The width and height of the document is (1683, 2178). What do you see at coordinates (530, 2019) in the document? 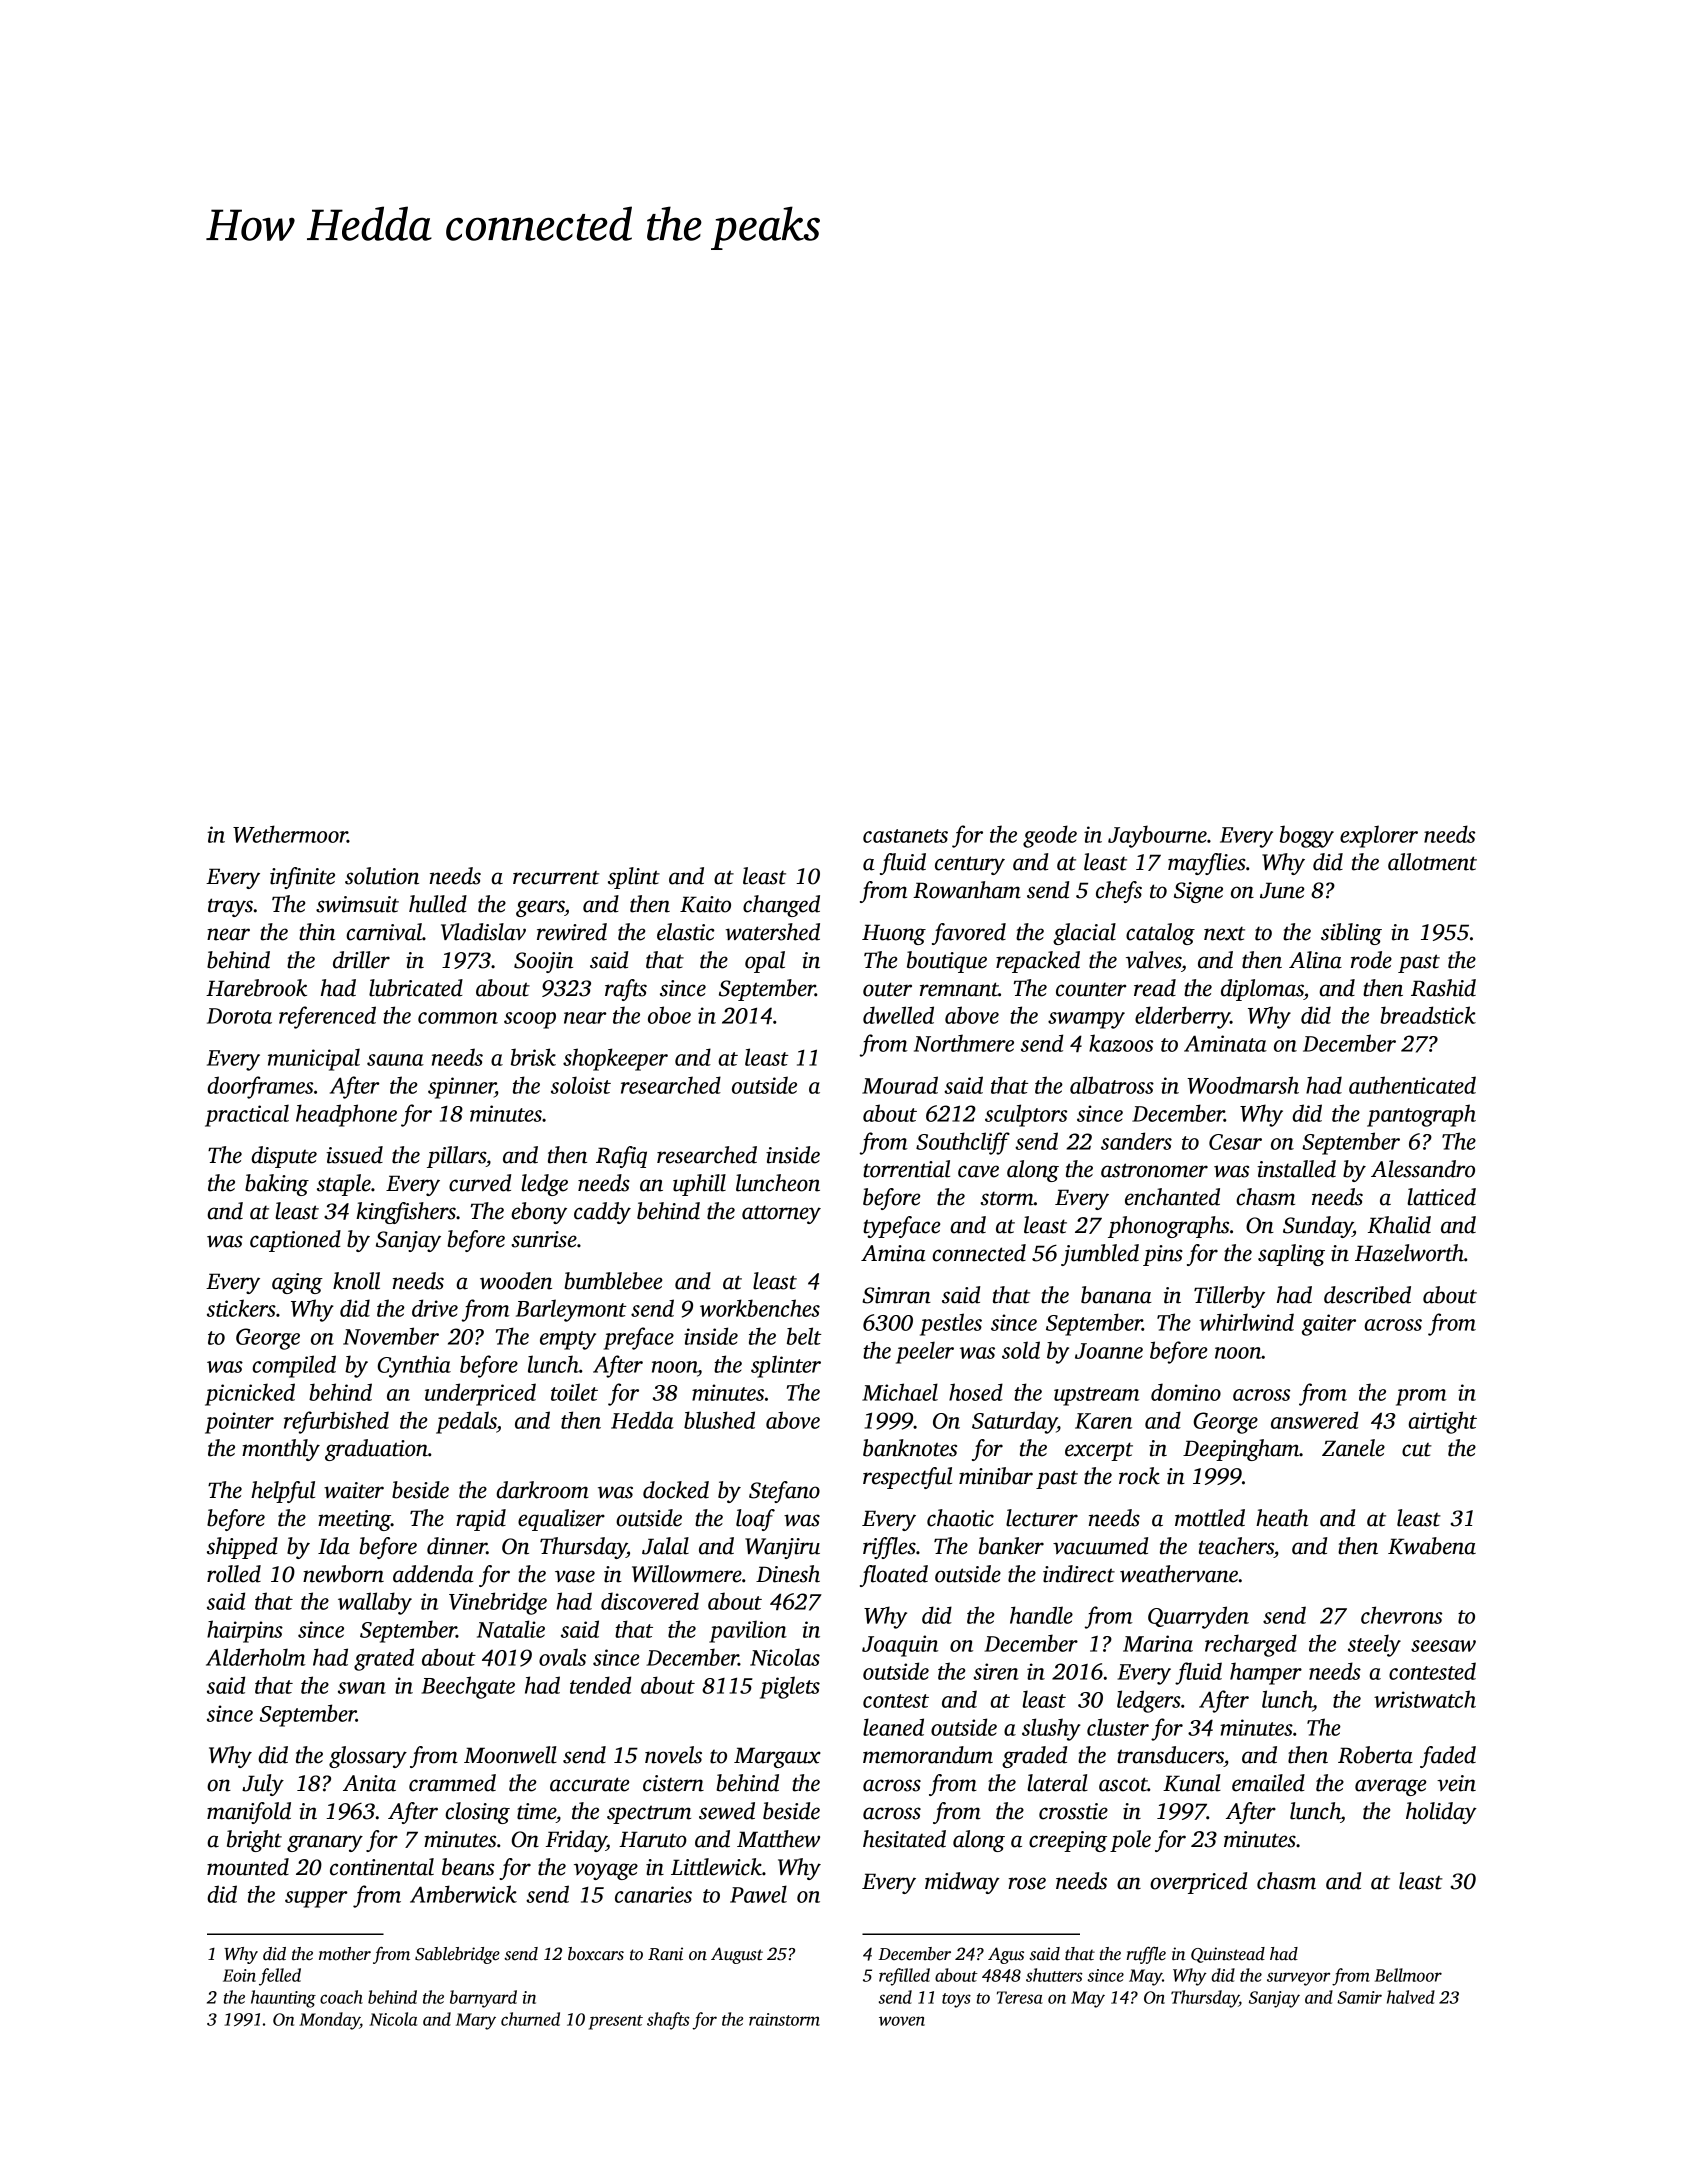
I see `churned` at bounding box center [530, 2019].
